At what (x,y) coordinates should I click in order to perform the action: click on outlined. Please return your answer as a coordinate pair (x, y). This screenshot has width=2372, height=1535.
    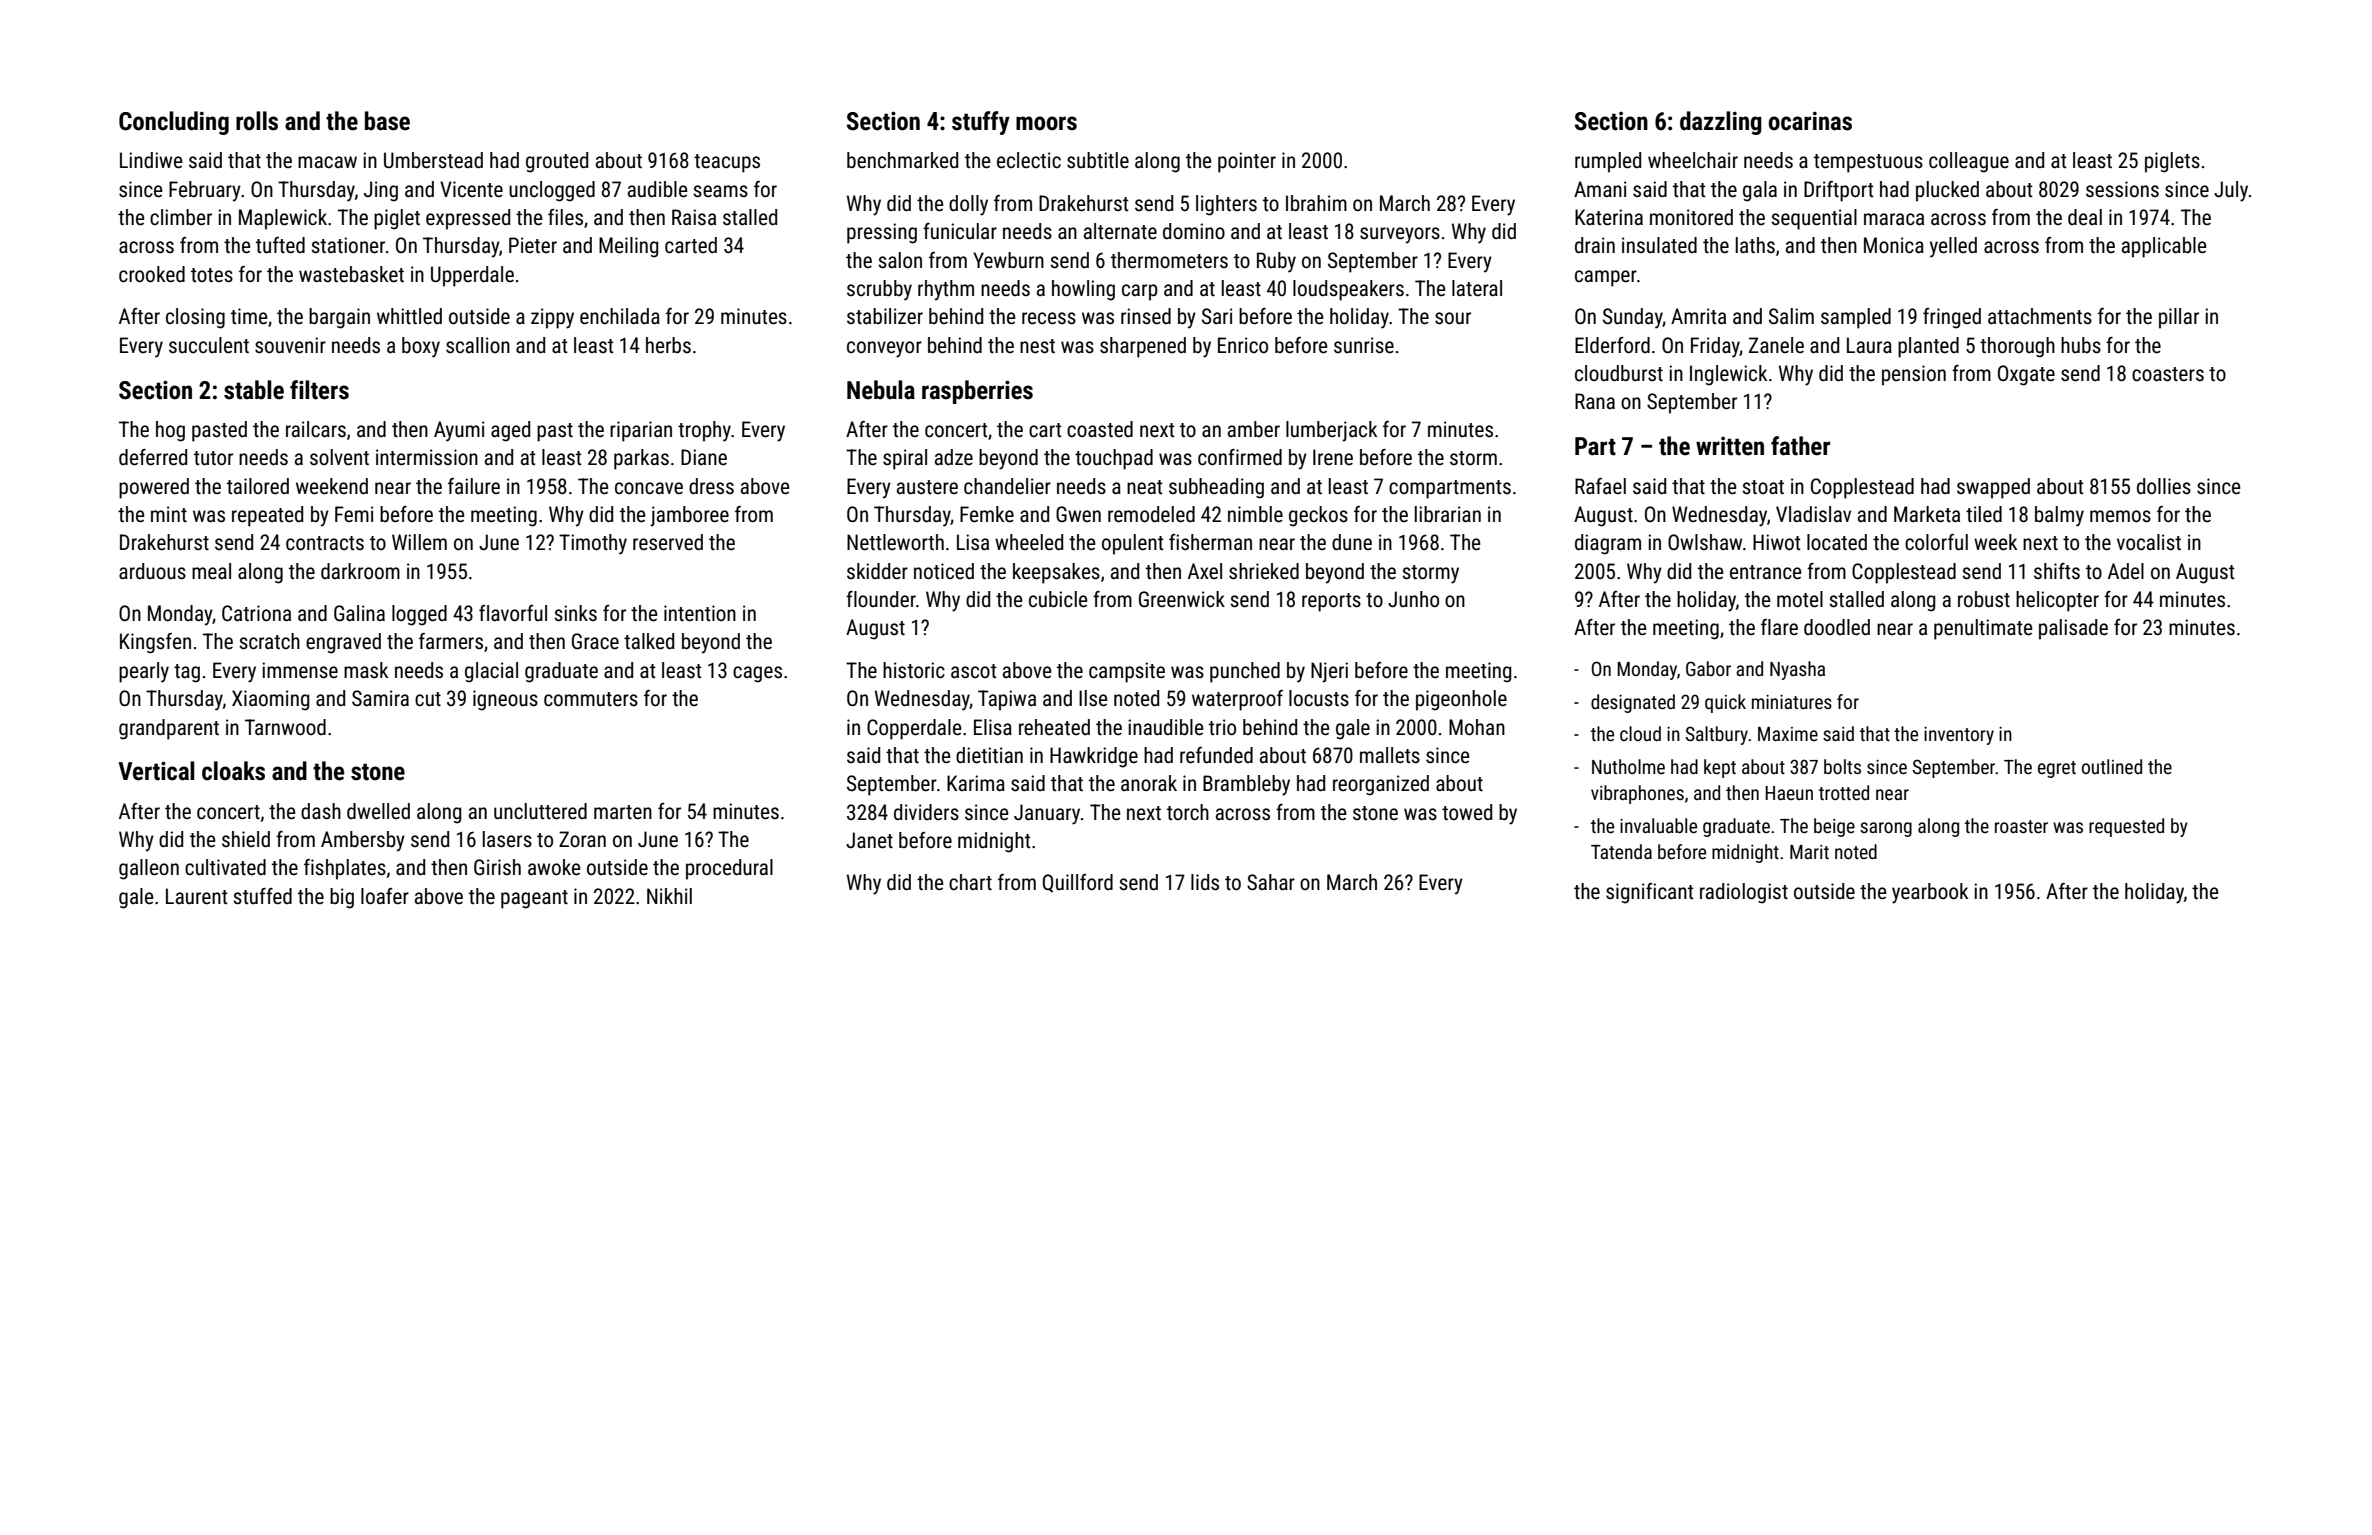
    Looking at the image, I should click on (2112, 766).
